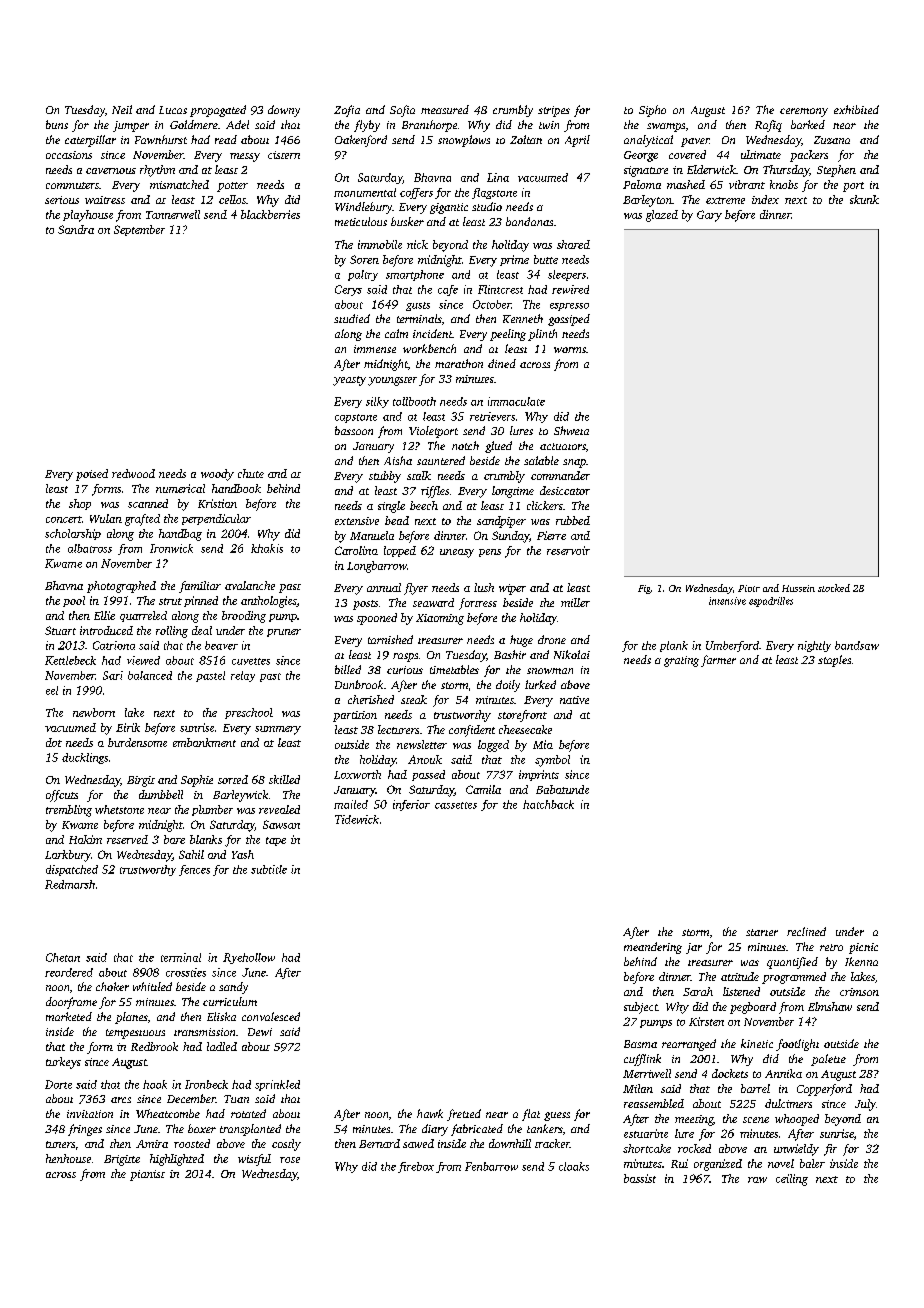 This image has height=1308, width=924. Describe the element at coordinates (864, 199) in the image. I see `skunk` at that location.
